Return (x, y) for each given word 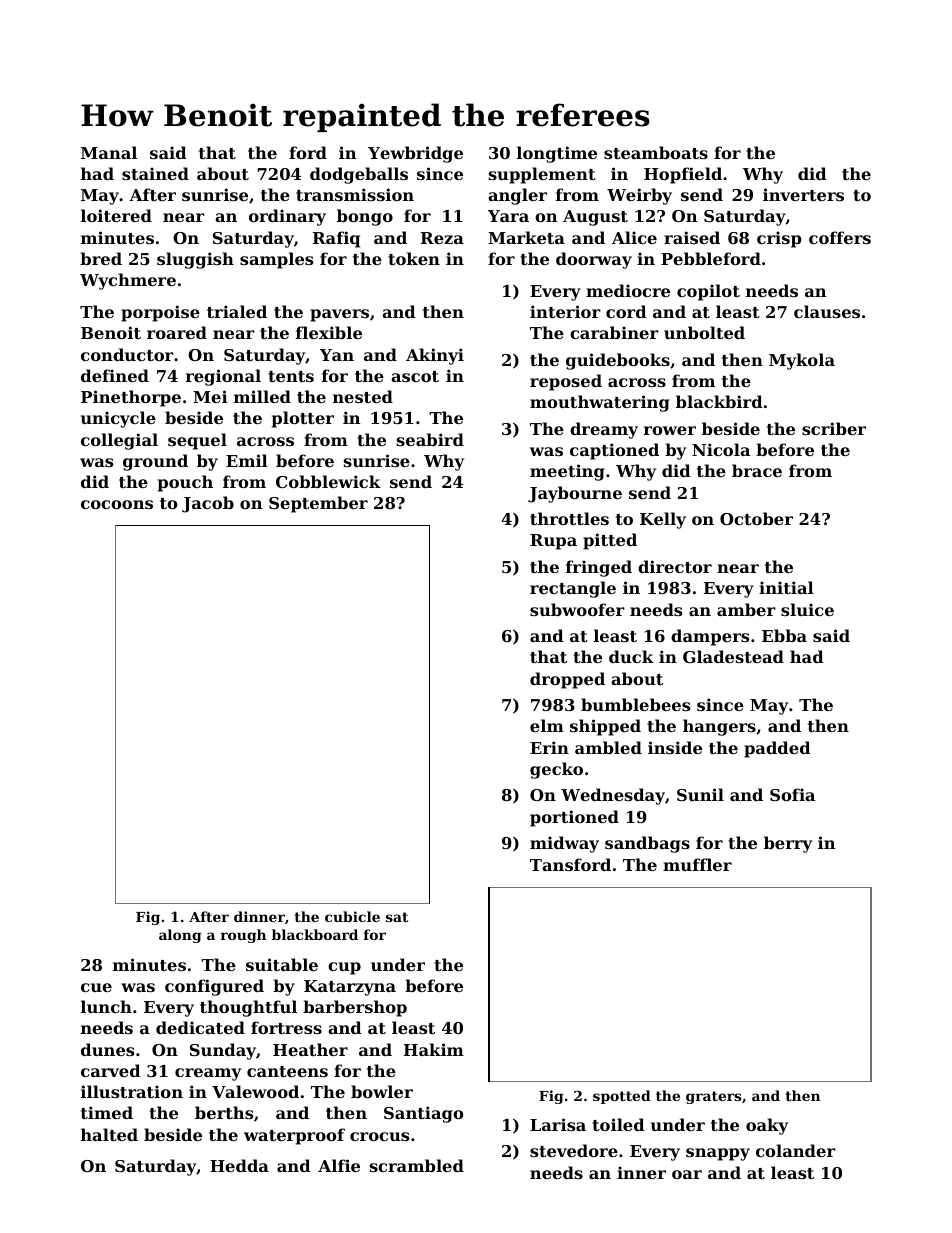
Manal (109, 152)
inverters (803, 194)
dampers (710, 637)
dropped (567, 680)
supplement (542, 175)
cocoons (117, 504)
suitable (282, 964)
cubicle (352, 916)
